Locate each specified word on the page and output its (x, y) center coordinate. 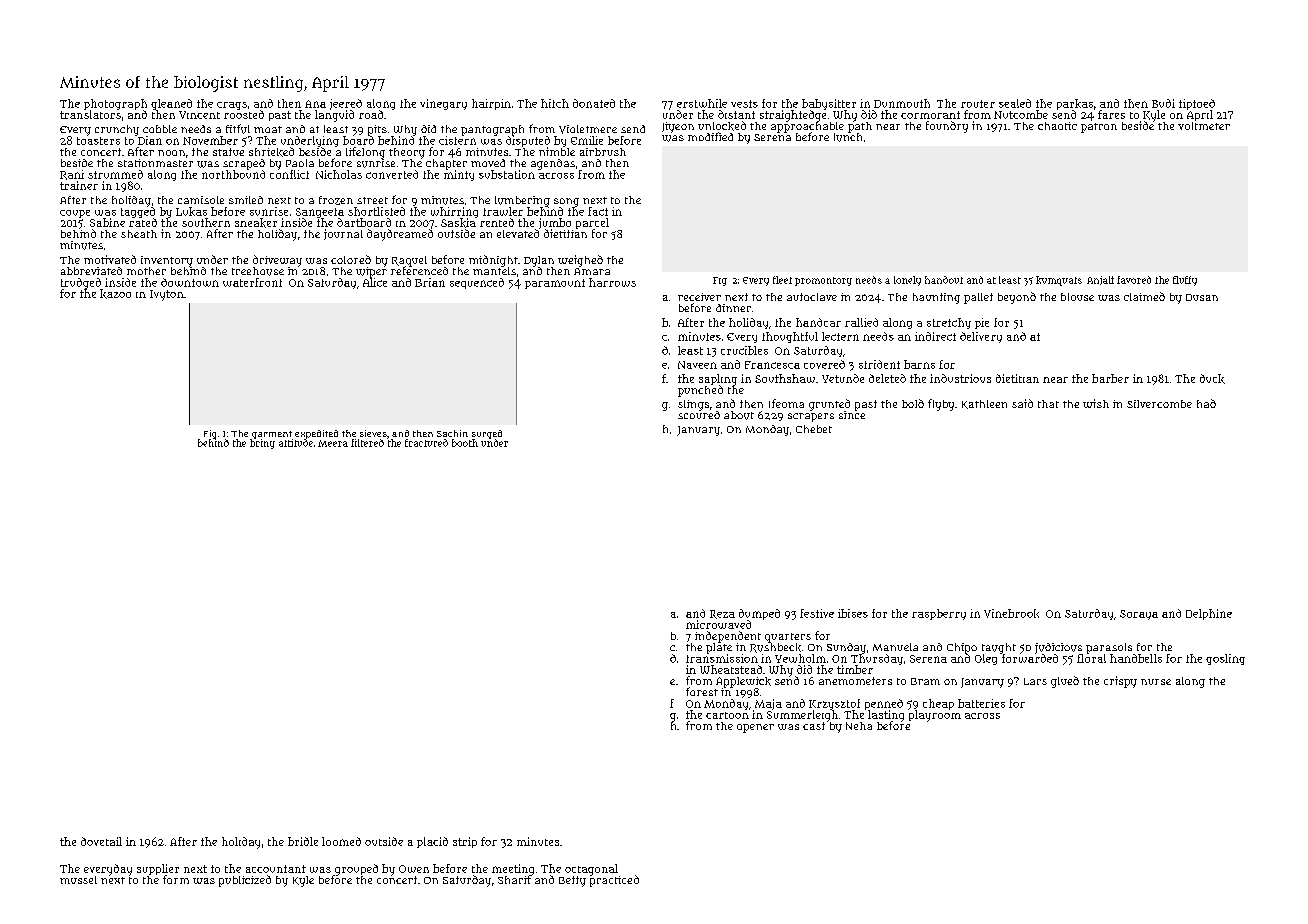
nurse (1156, 682)
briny (262, 444)
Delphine (1209, 614)
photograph (115, 104)
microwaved (718, 624)
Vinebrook (1011, 613)
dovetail (101, 841)
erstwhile (702, 103)
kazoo (115, 294)
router (978, 104)
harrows (612, 282)
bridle (303, 841)
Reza (722, 614)
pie (982, 323)
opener (755, 728)
